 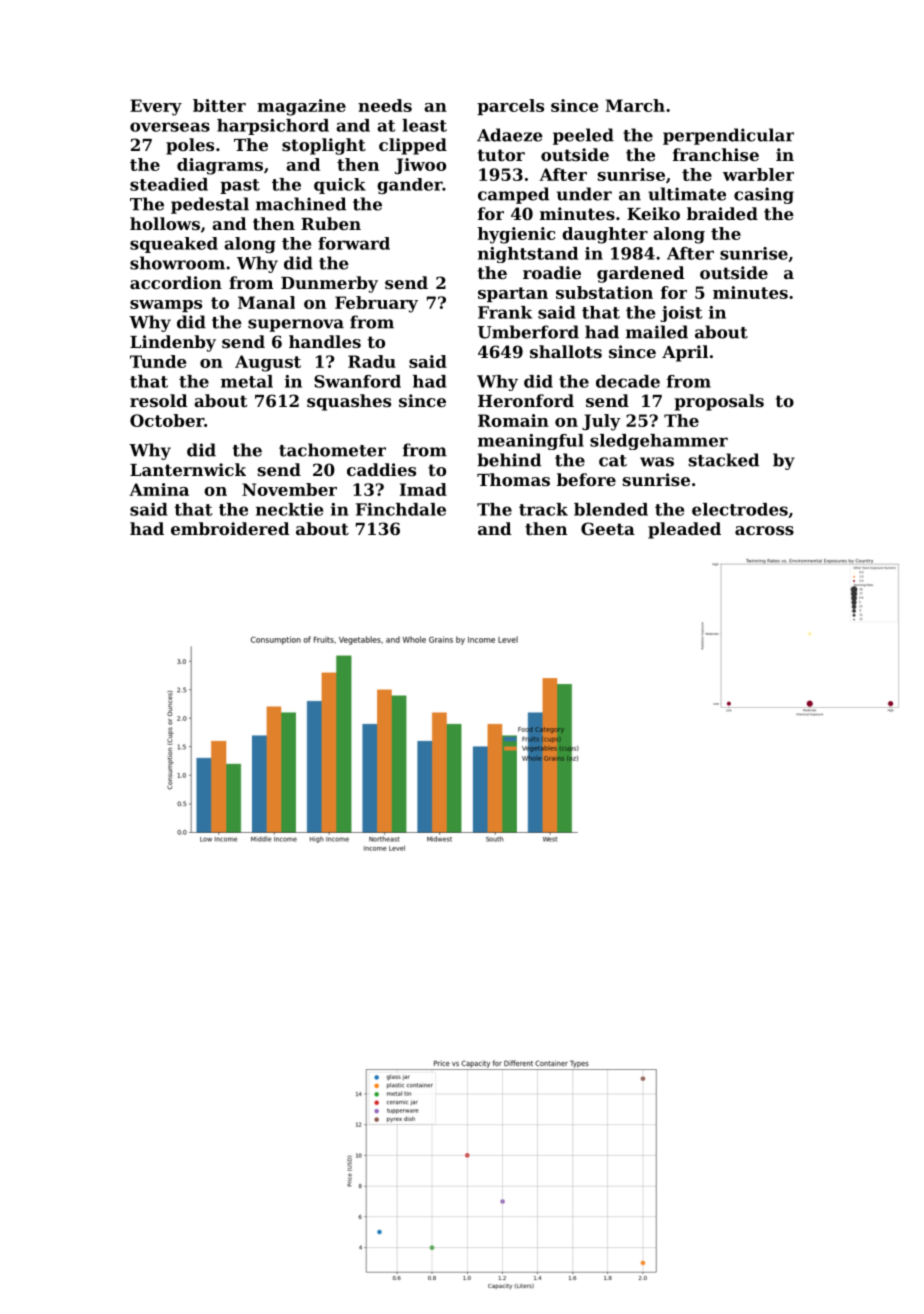 I want to click on gardened, so click(x=641, y=274).
